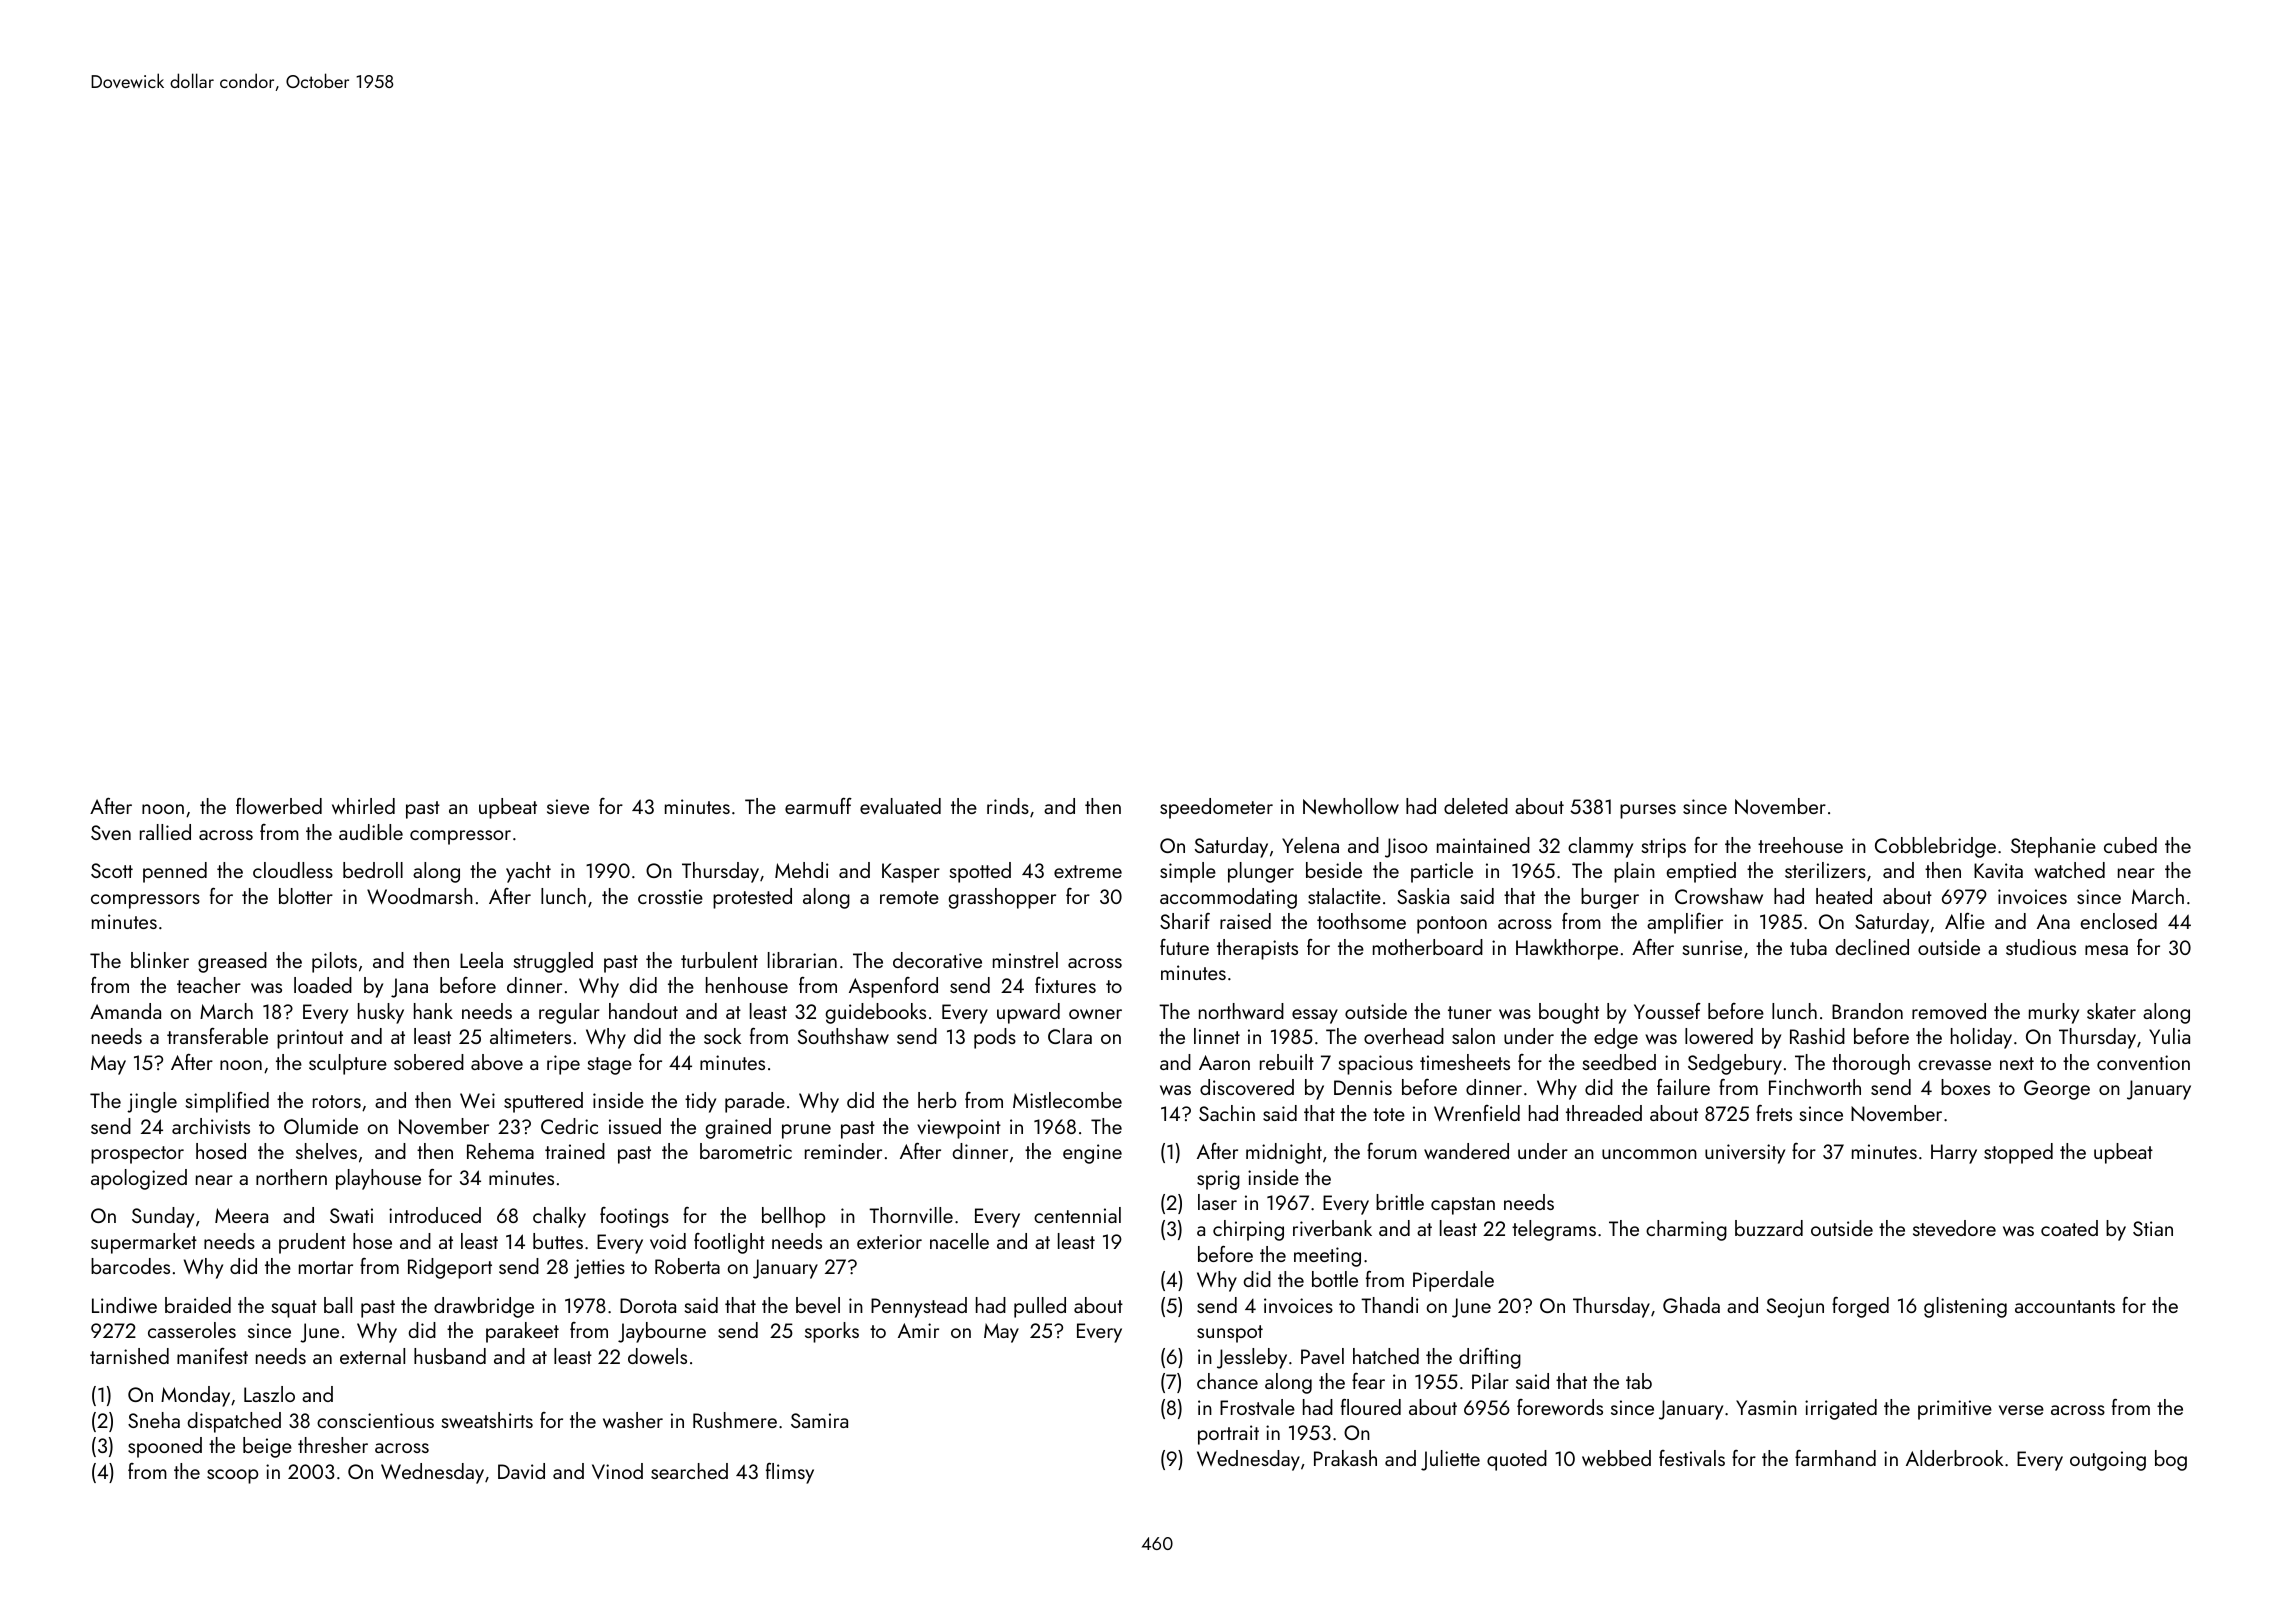  What do you see at coordinates (1648, 811) in the screenshot?
I see `purses` at bounding box center [1648, 811].
